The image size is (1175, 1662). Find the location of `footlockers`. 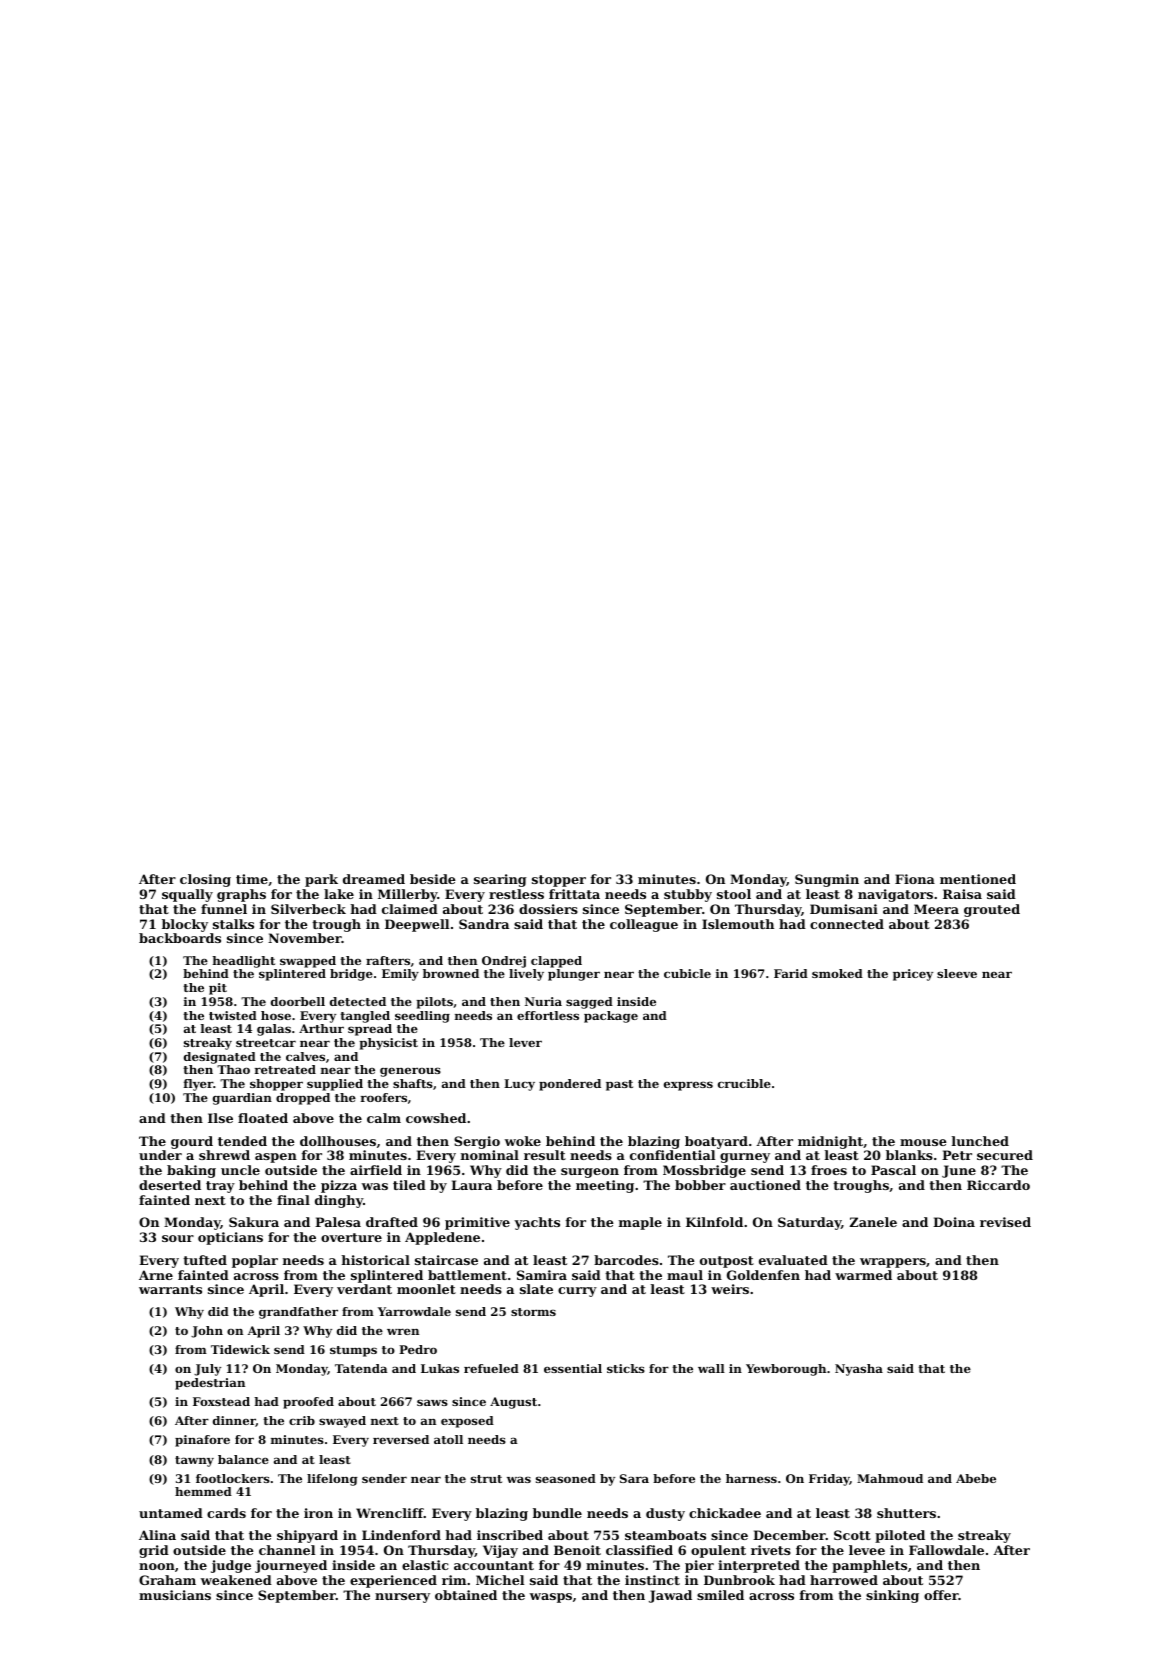

footlockers is located at coordinates (233, 1478).
